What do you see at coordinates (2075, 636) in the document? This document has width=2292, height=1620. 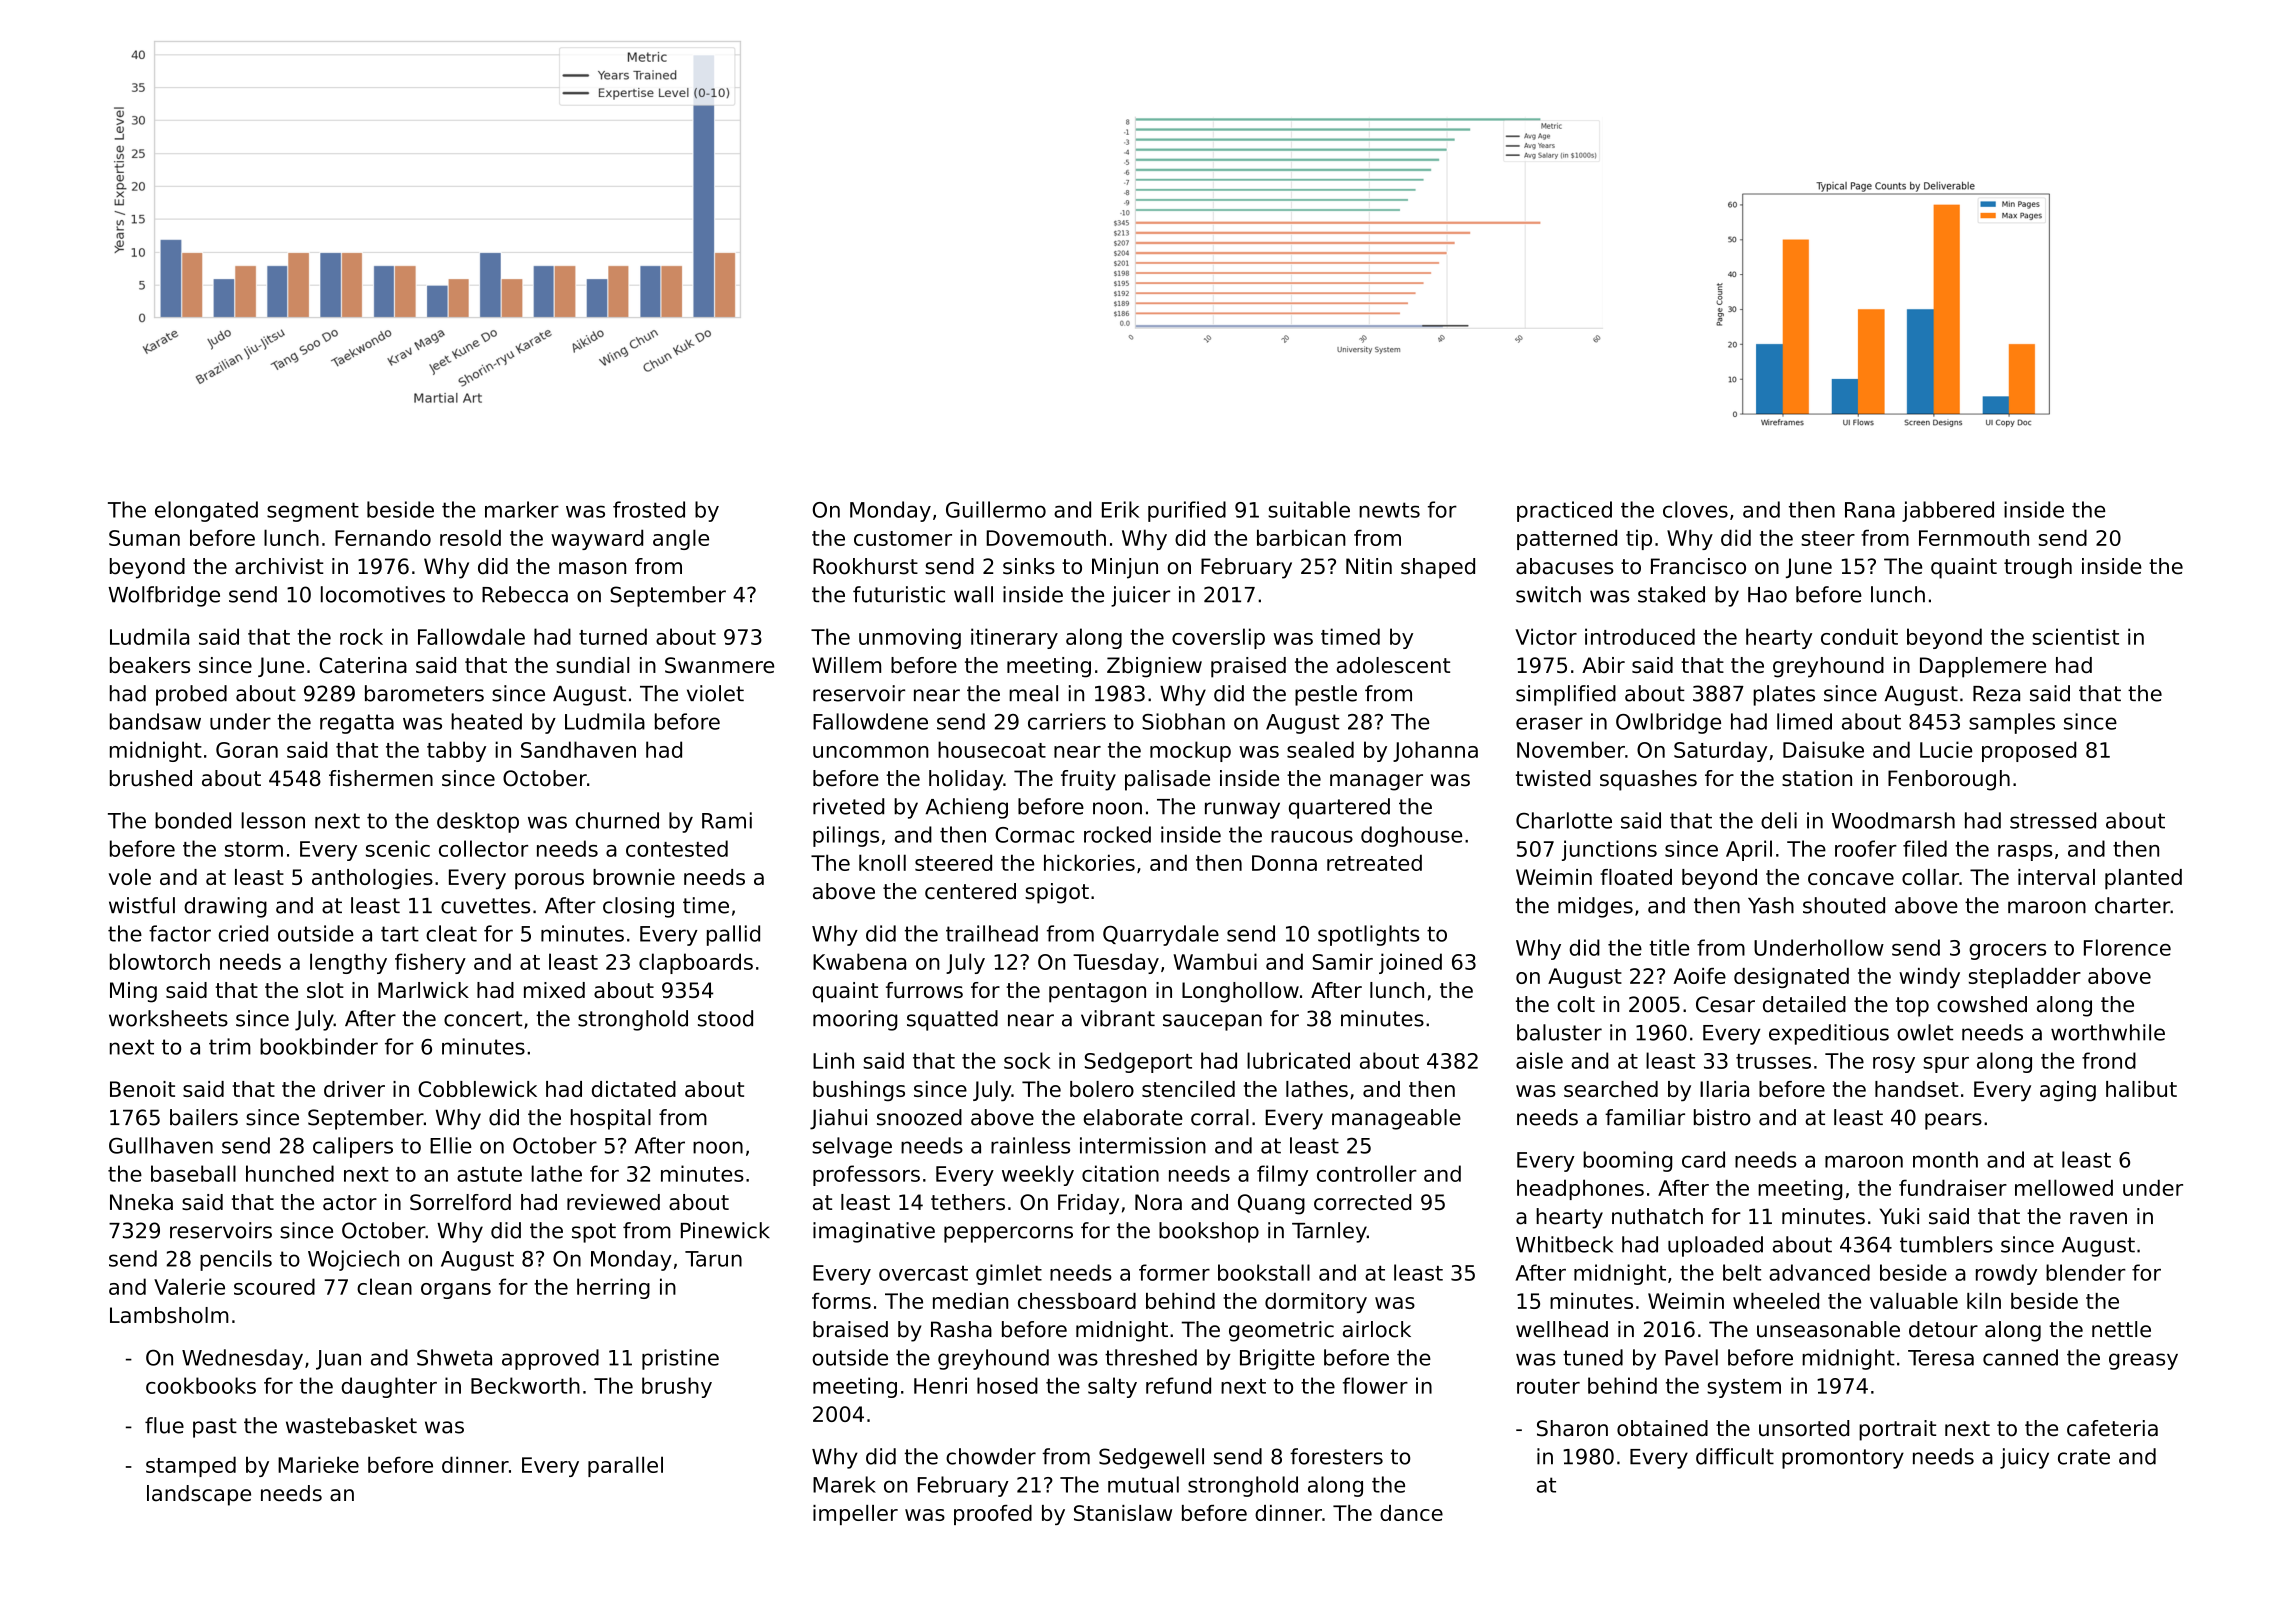 I see `scientist` at bounding box center [2075, 636].
